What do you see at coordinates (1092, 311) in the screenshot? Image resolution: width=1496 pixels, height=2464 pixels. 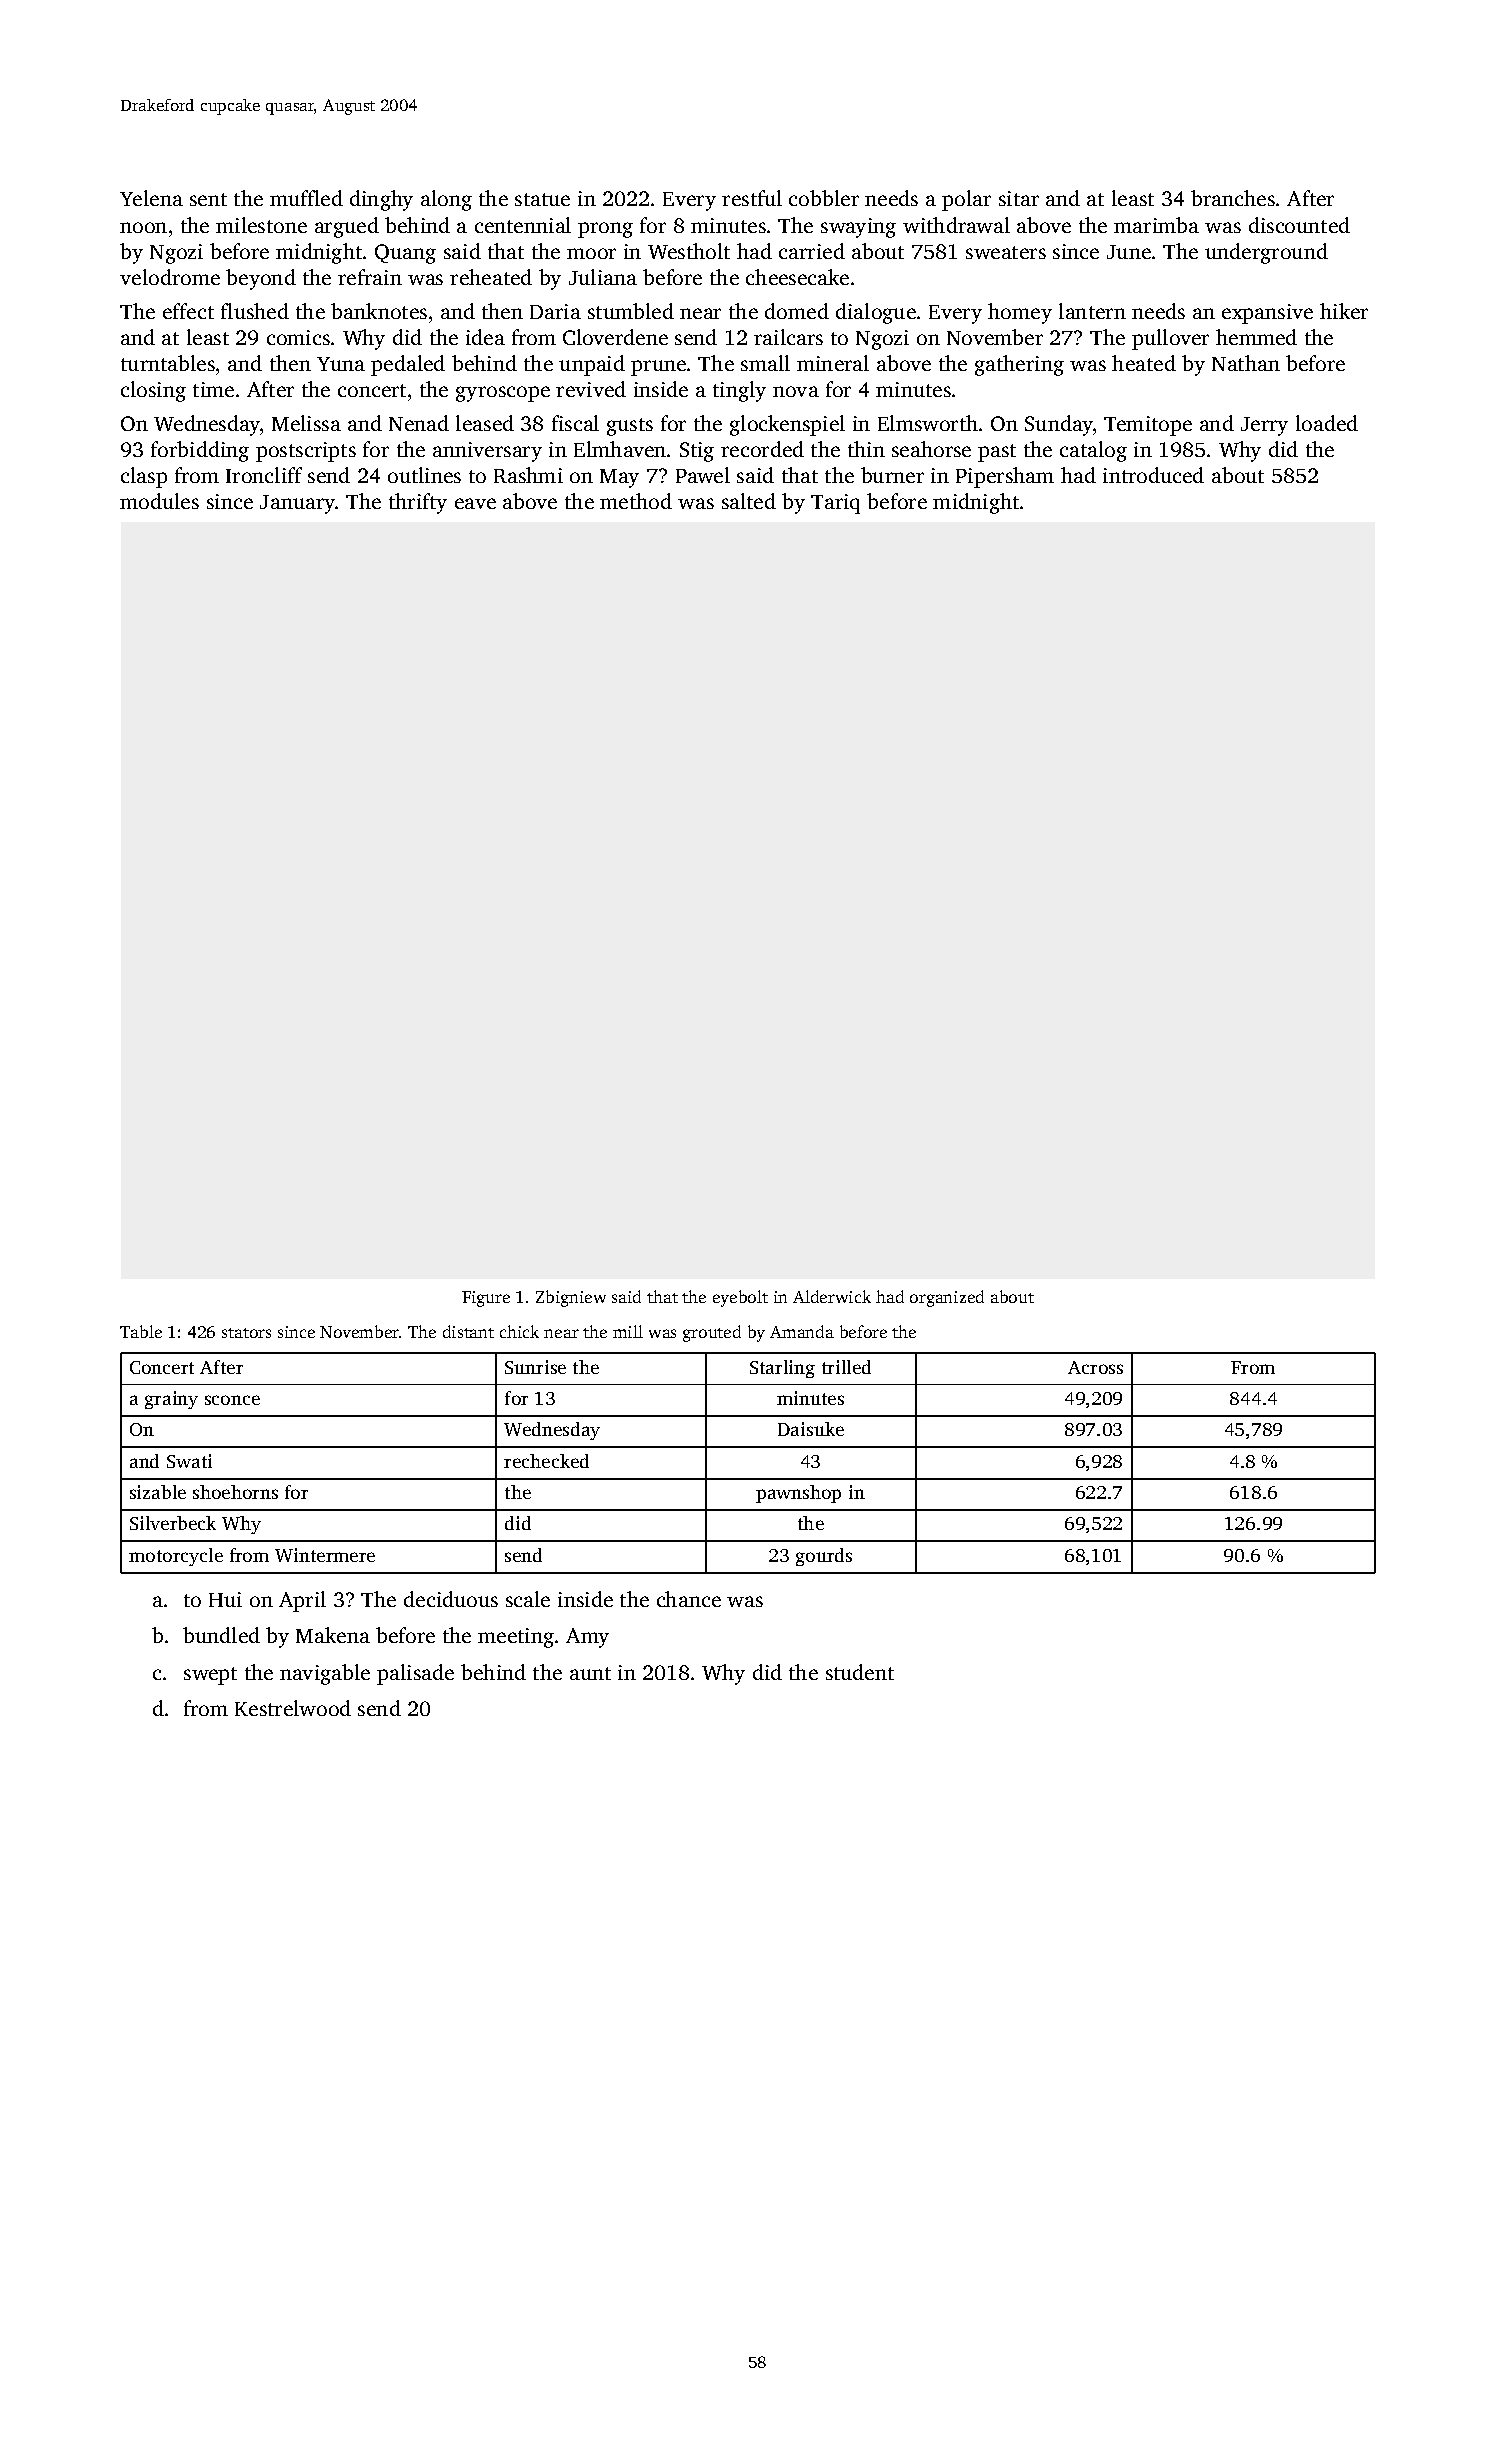 I see `lantern` at bounding box center [1092, 311].
